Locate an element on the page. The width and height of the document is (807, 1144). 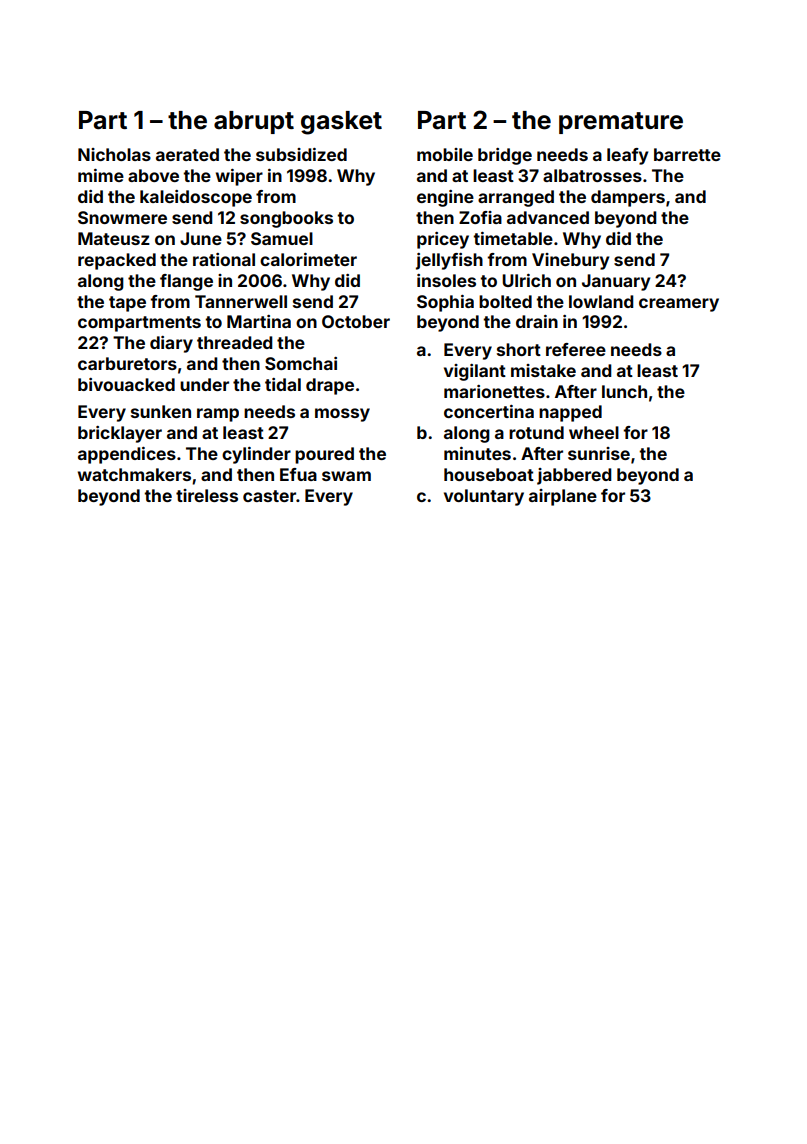
tireless is located at coordinates (207, 495).
